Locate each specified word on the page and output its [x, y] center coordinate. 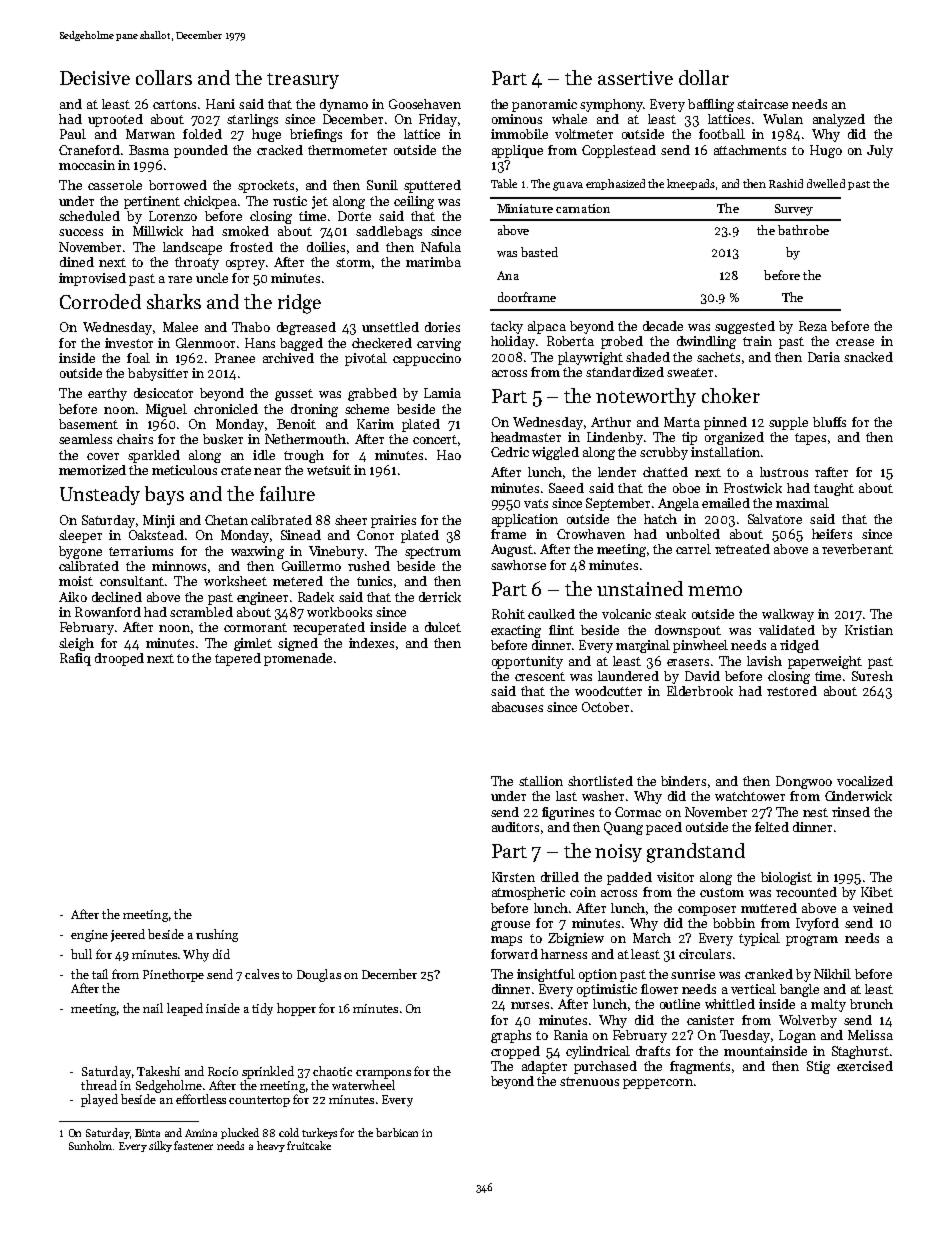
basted [539, 252]
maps [506, 941]
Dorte [354, 216]
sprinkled [268, 1072]
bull [81, 954]
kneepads [691, 184]
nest [815, 812]
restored [792, 691]
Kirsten [513, 877]
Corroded [100, 301]
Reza [813, 326]
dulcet [443, 627]
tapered [238, 659]
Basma [149, 150]
